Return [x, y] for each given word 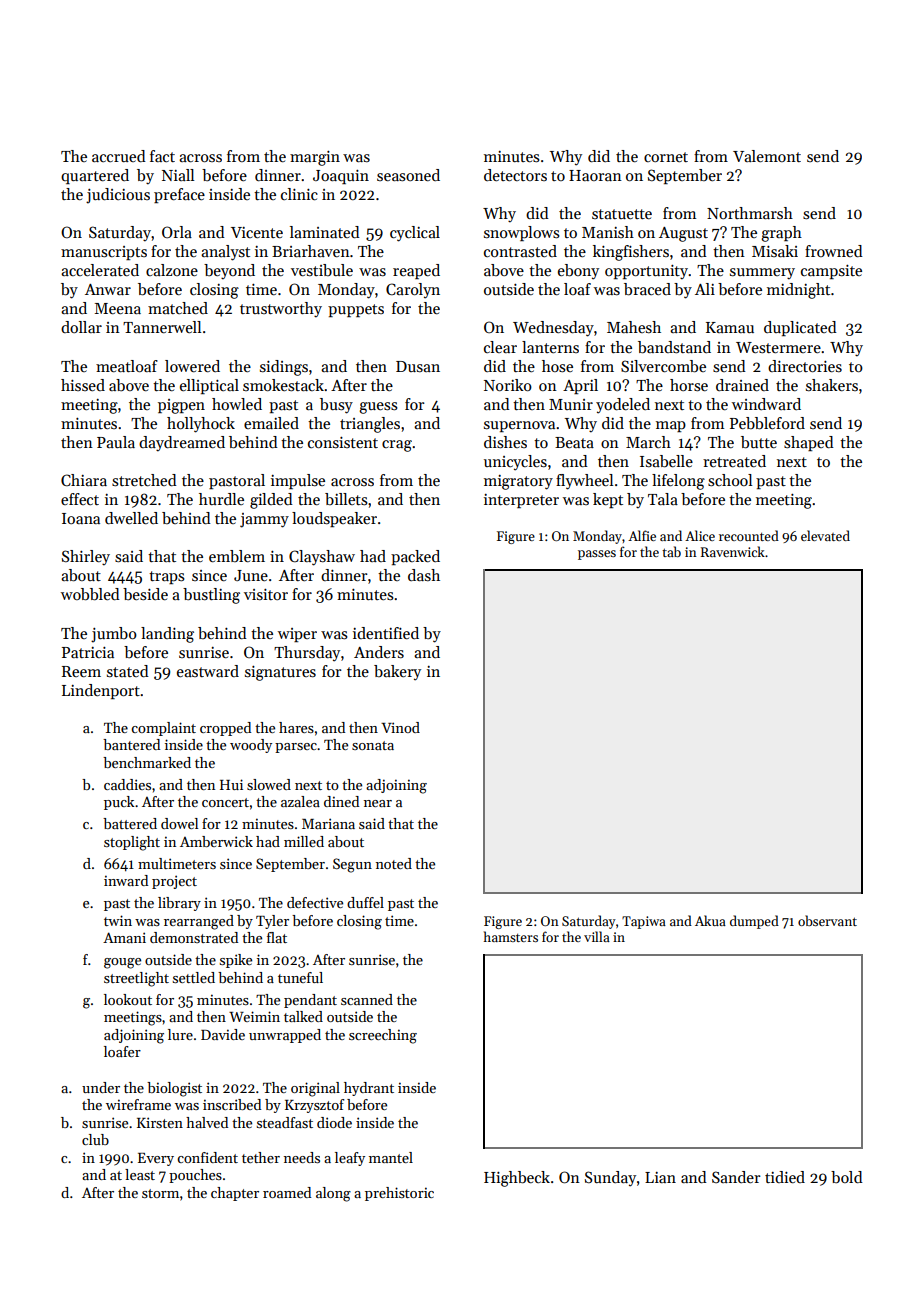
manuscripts [104, 253]
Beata [574, 442]
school [730, 480]
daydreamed [182, 444]
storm [160, 1193]
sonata [373, 745]
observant [827, 920]
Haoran [595, 175]
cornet [666, 157]
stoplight [132, 843]
